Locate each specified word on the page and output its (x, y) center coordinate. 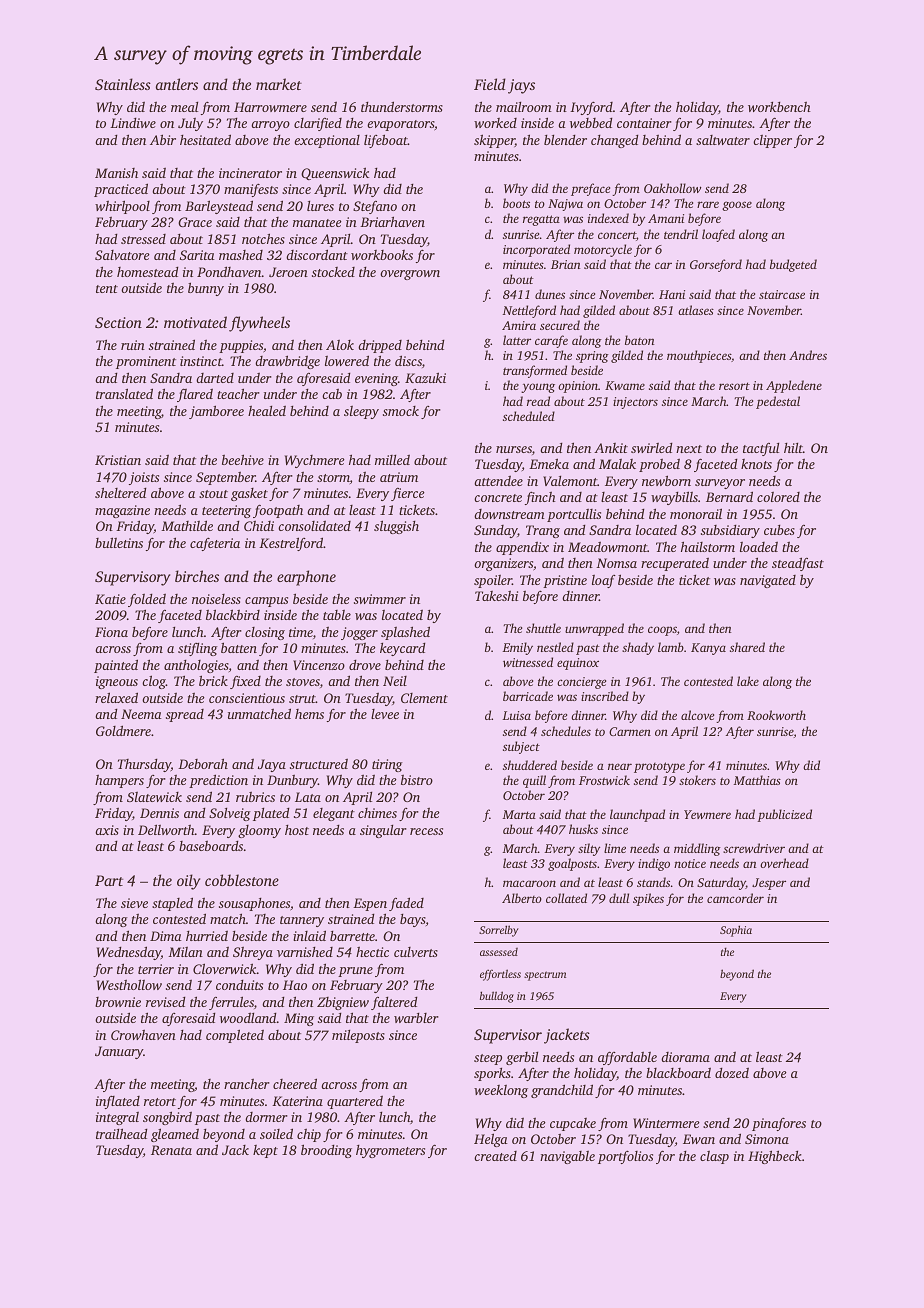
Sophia (736, 931)
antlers (177, 84)
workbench (779, 106)
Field (490, 84)
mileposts (358, 1036)
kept (265, 1151)
